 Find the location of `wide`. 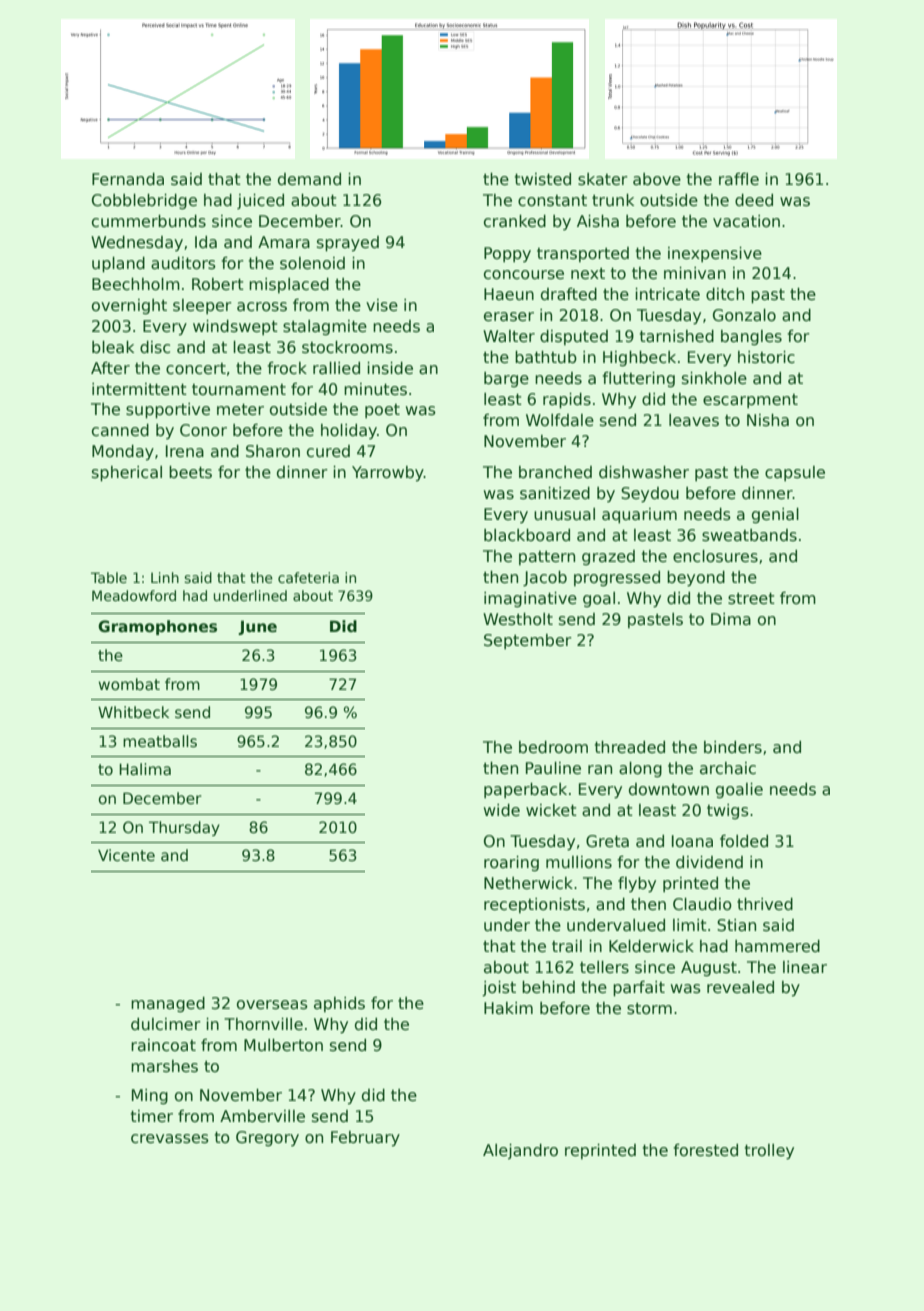

wide is located at coordinates (502, 810).
